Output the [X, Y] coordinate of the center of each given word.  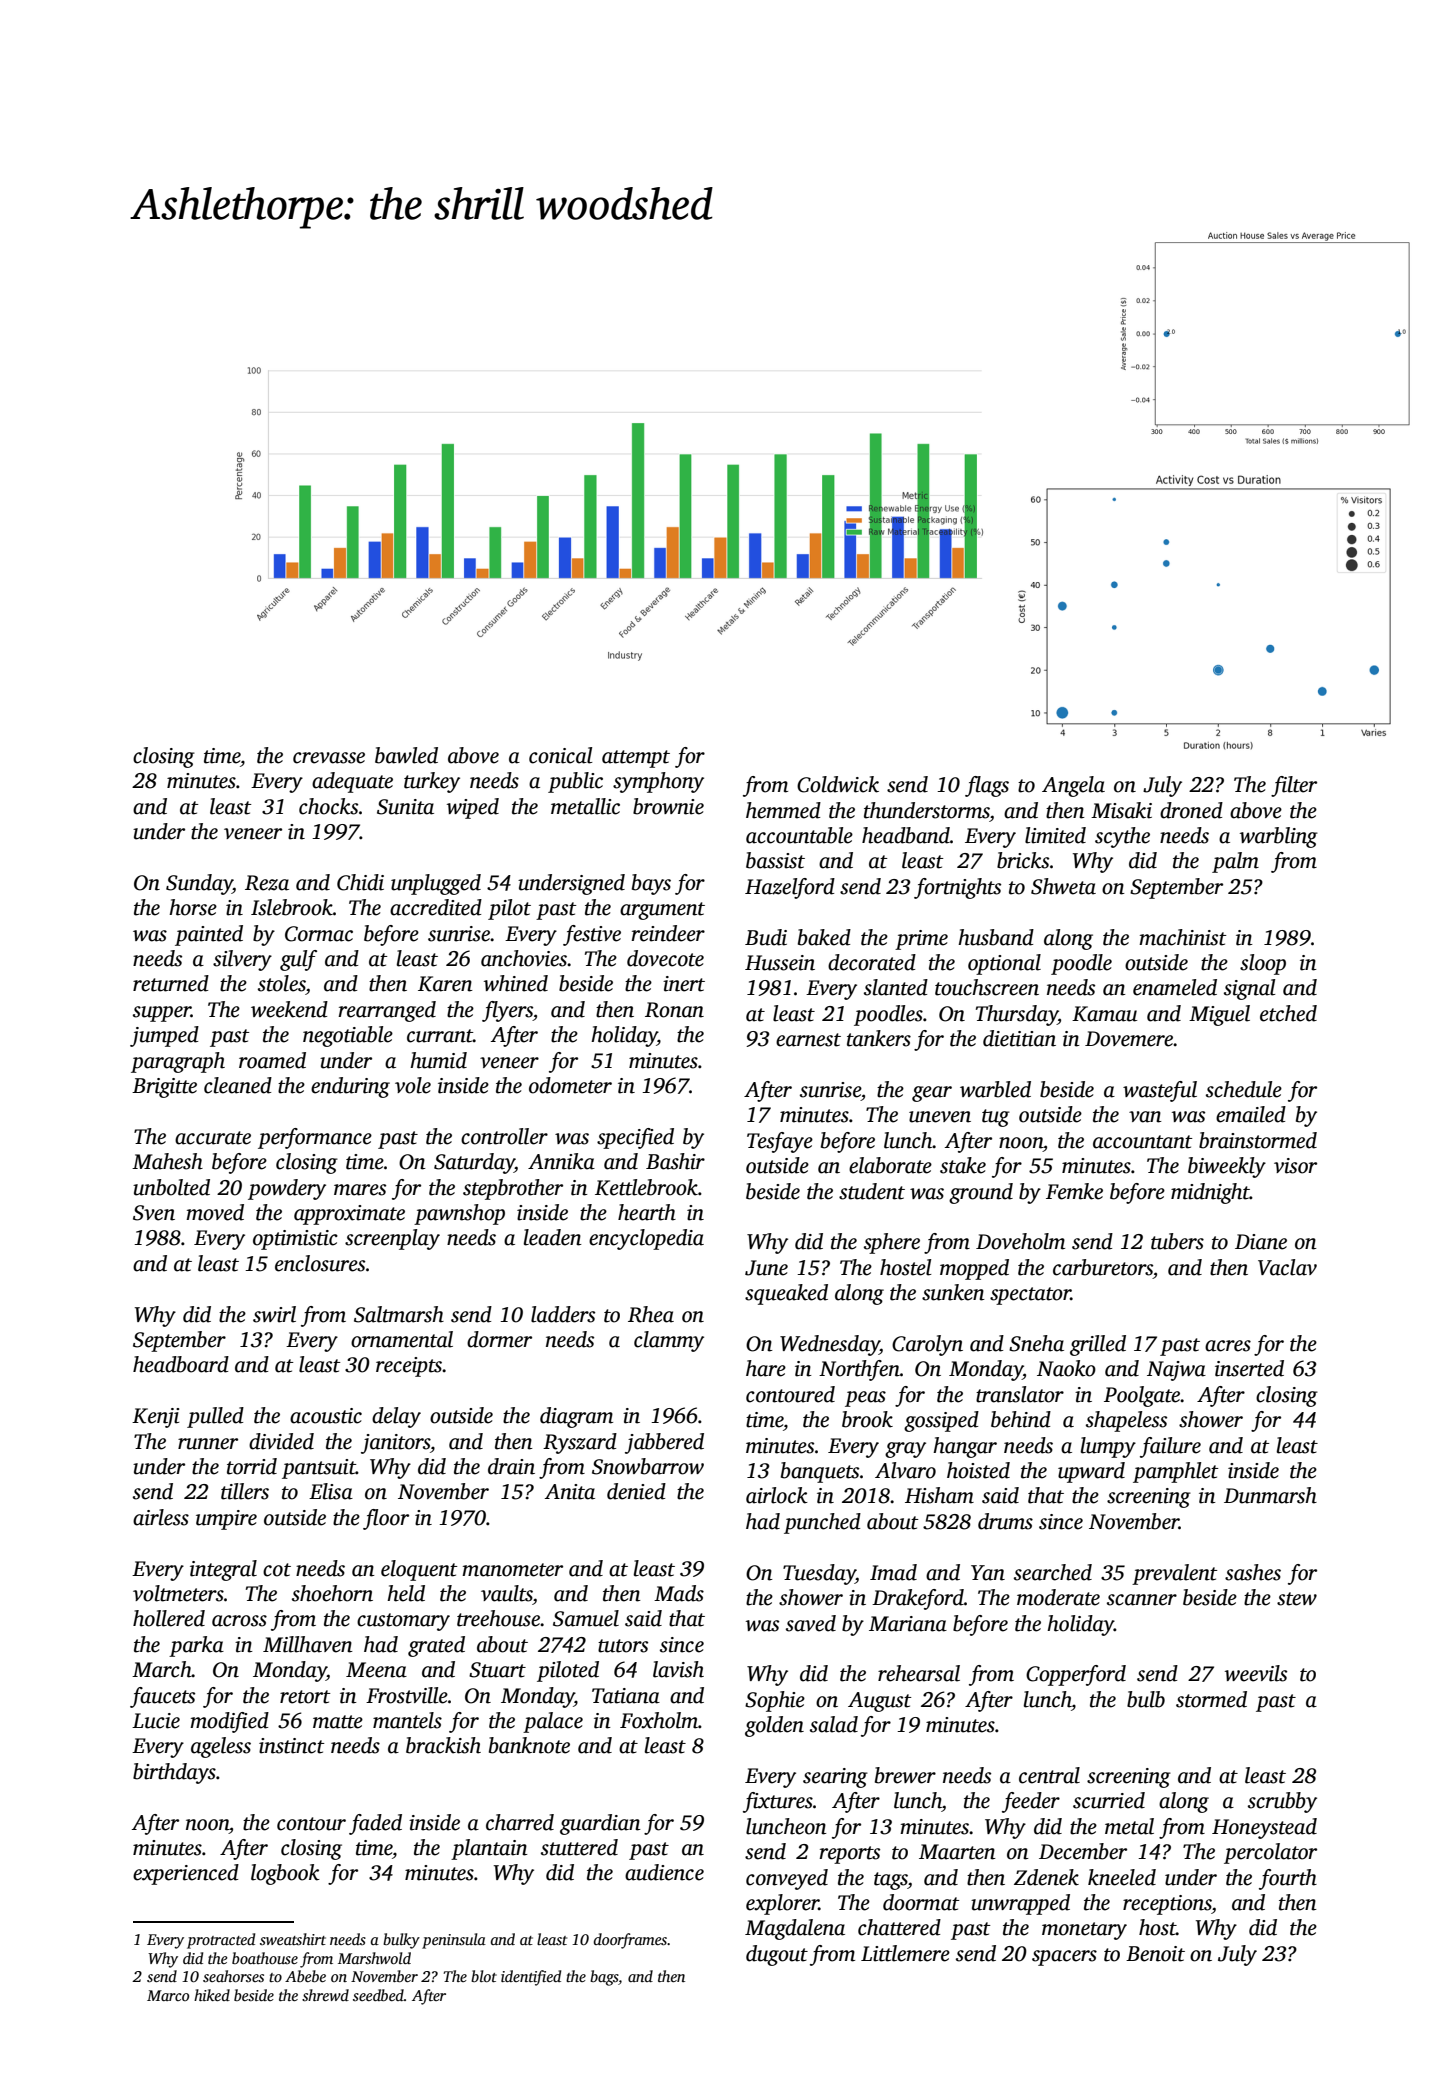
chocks [328, 806]
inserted [1249, 1368]
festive [592, 935]
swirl [274, 1314]
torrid [252, 1466]
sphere [892, 1243]
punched [822, 1523]
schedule [1244, 1089]
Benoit [1155, 1954]
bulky [401, 1941]
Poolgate [1142, 1396]
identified [531, 1978]
